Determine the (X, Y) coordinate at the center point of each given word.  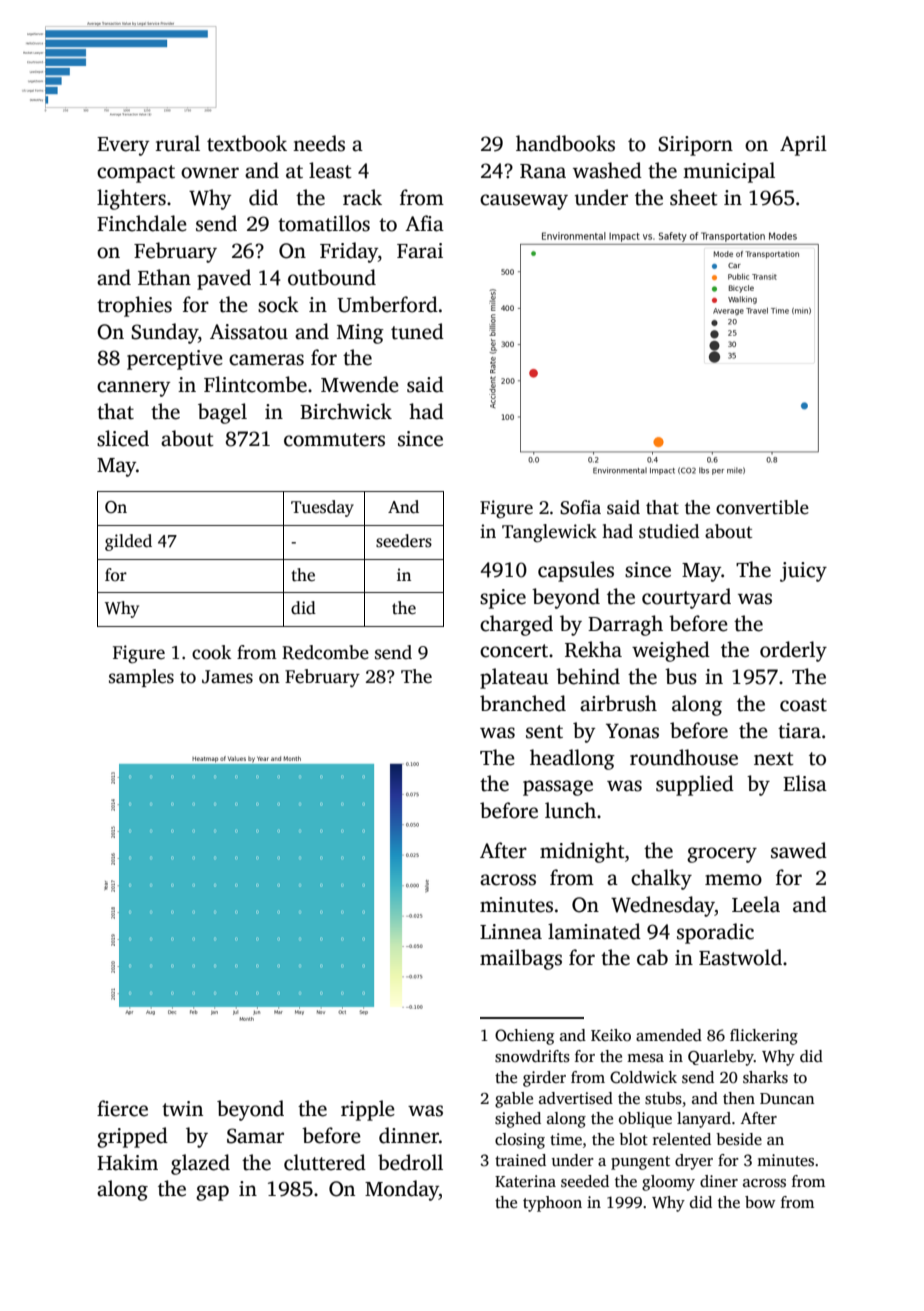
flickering (764, 1037)
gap (212, 1193)
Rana (543, 171)
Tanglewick (549, 533)
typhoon (552, 1204)
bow (760, 1202)
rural (178, 143)
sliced (123, 438)
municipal (729, 172)
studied (669, 531)
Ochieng (524, 1037)
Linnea (511, 932)
